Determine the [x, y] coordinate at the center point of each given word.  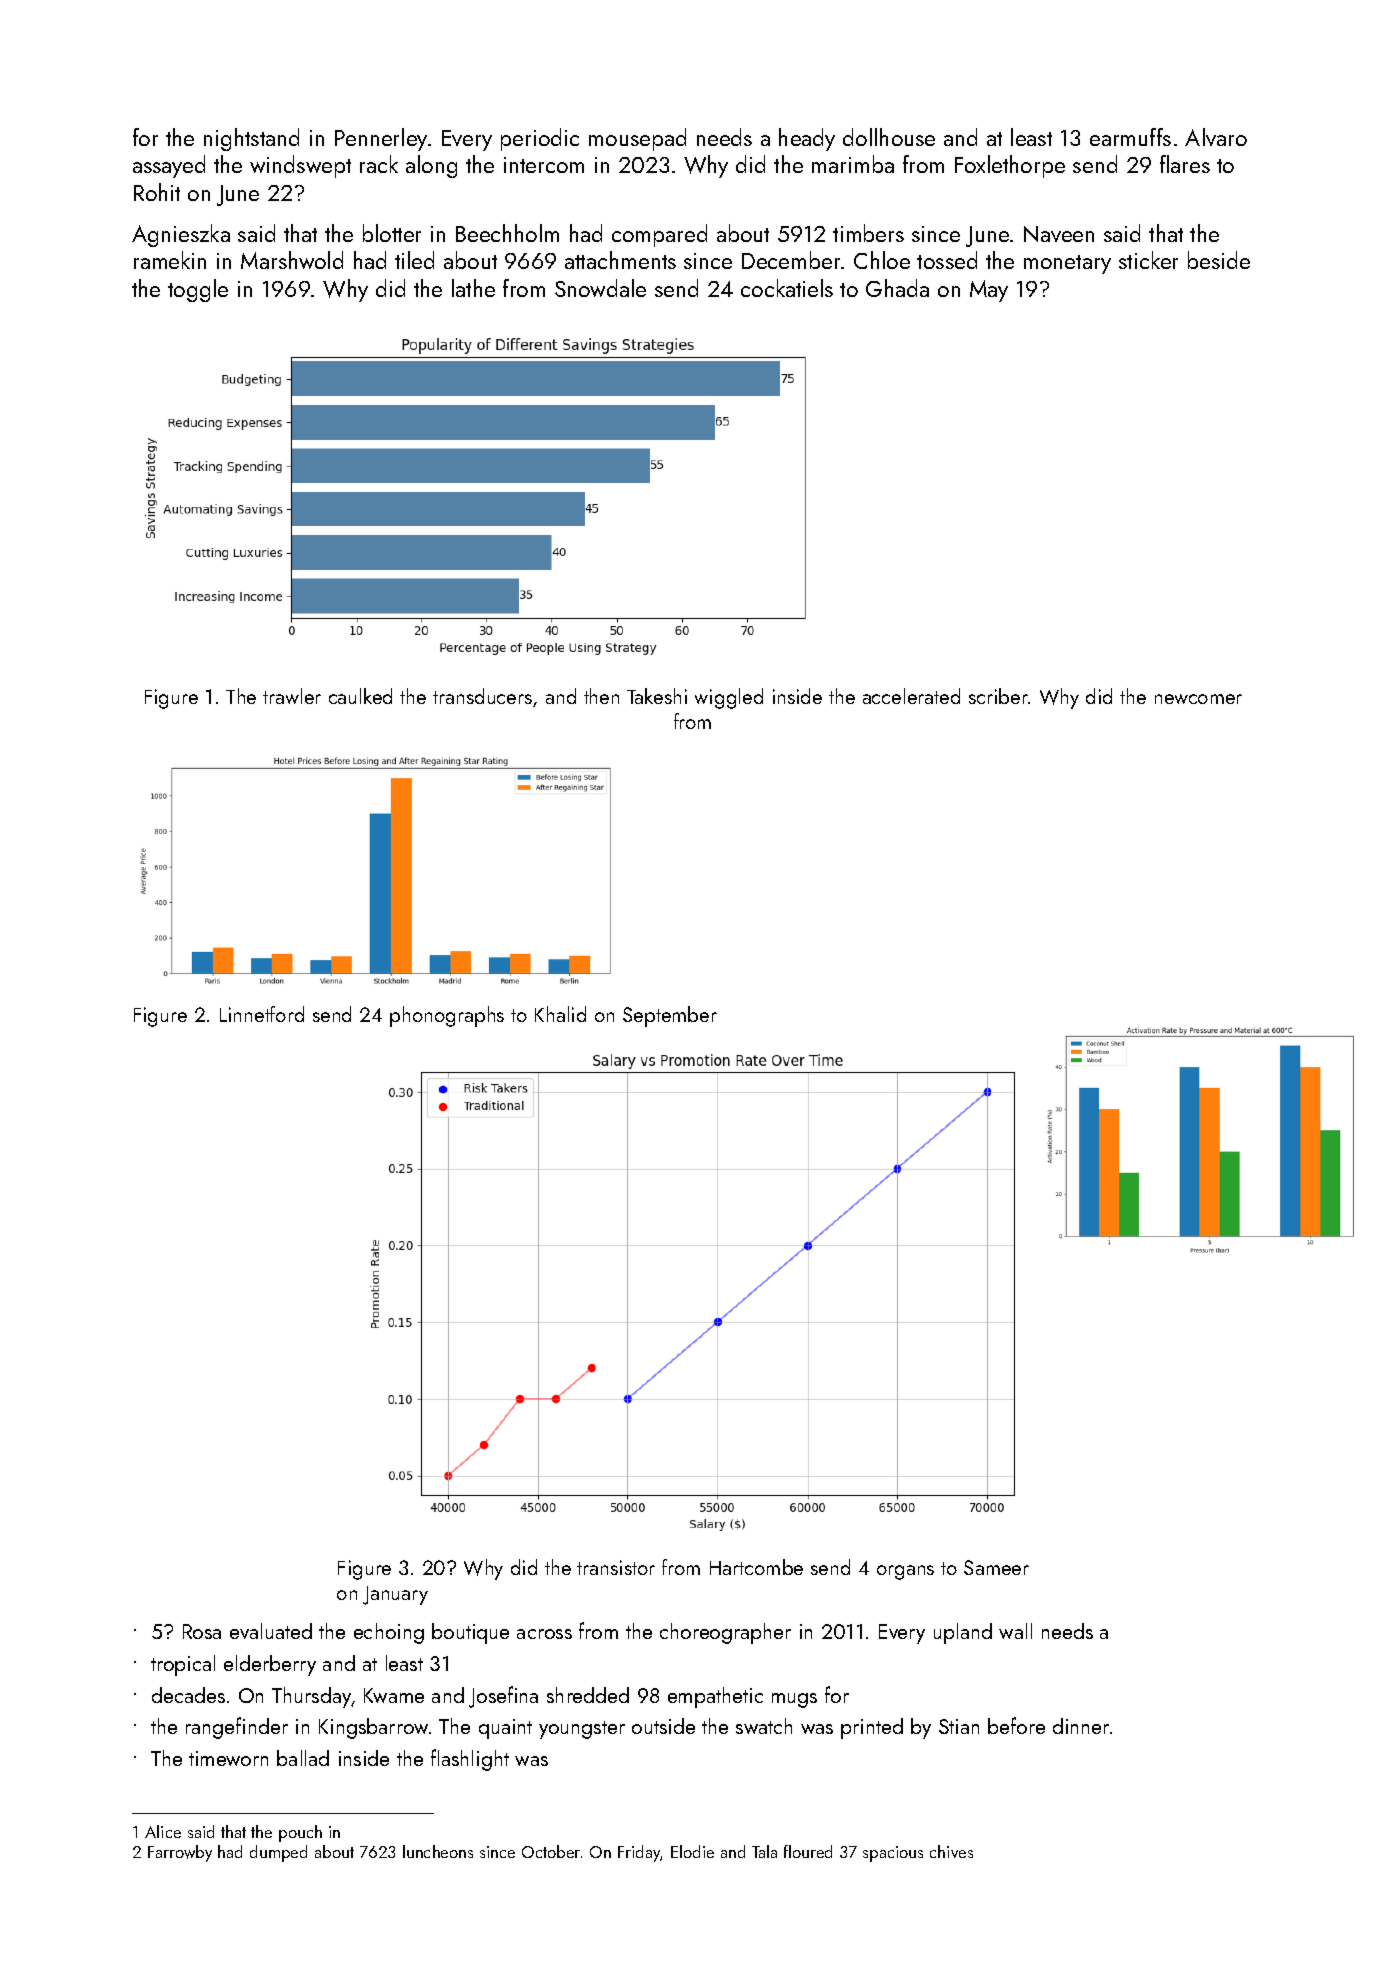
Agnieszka [181, 235]
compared [659, 235]
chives [951, 1851]
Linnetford [262, 1014]
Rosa [202, 1631]
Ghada [897, 288]
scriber [998, 696]
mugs [794, 1700]
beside [1219, 260]
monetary [1067, 264]
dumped [278, 1853]
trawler [292, 696]
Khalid [560, 1014]
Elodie [692, 1851]
